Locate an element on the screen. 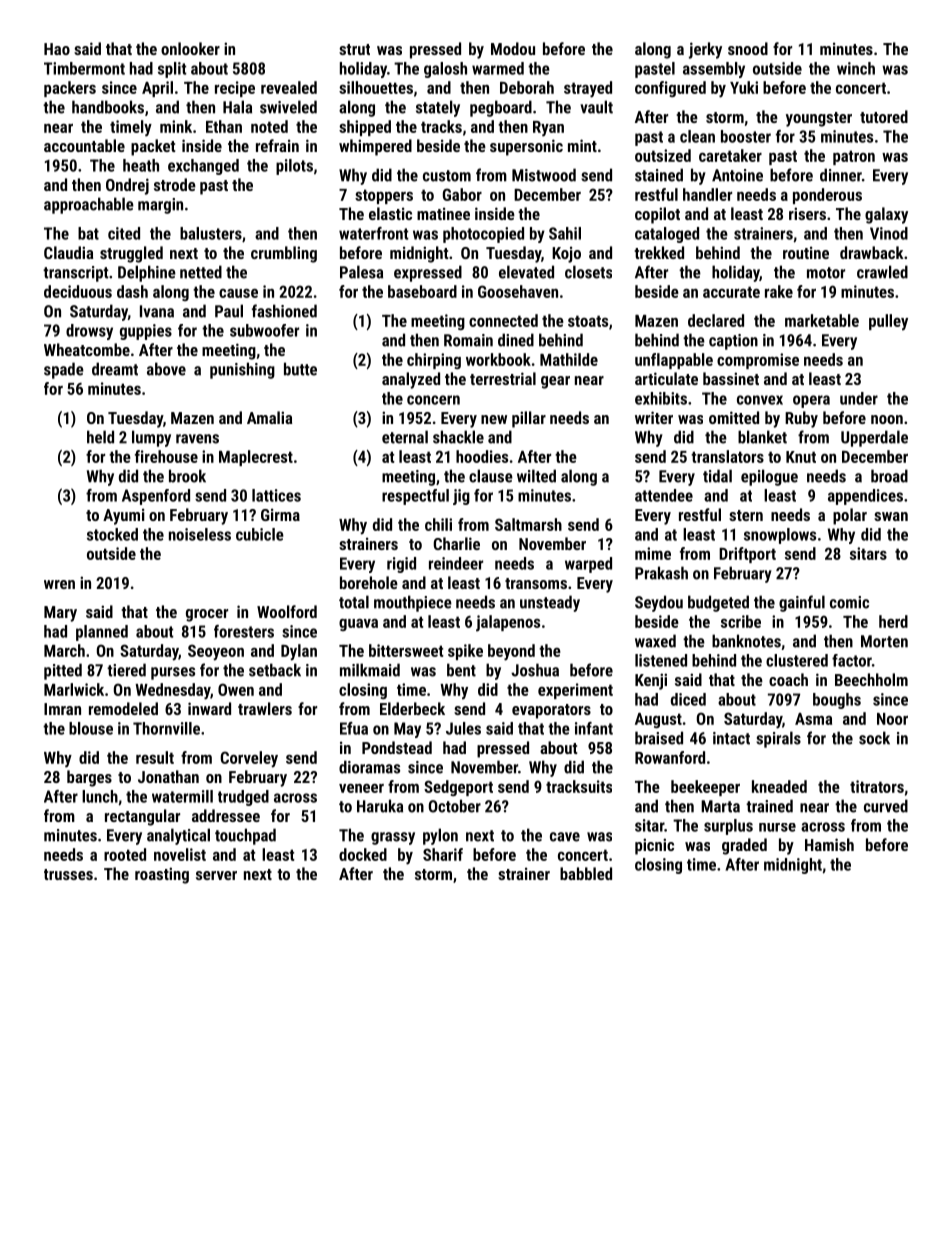  custom is located at coordinates (447, 176).
